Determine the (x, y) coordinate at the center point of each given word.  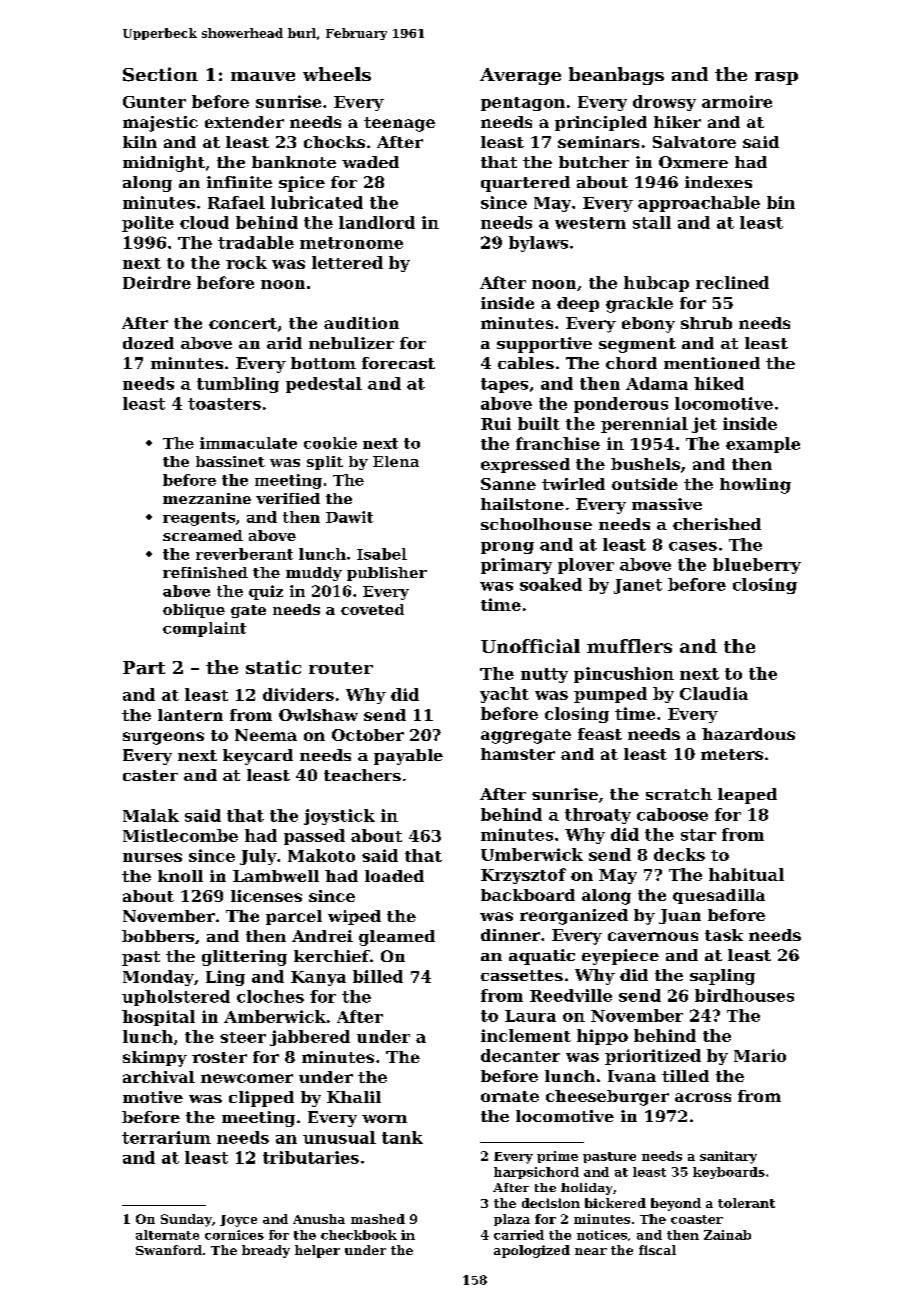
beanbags (616, 76)
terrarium (166, 1137)
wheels (337, 74)
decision (551, 1203)
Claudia (714, 693)
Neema (266, 735)
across (703, 1097)
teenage (399, 124)
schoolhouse (536, 524)
